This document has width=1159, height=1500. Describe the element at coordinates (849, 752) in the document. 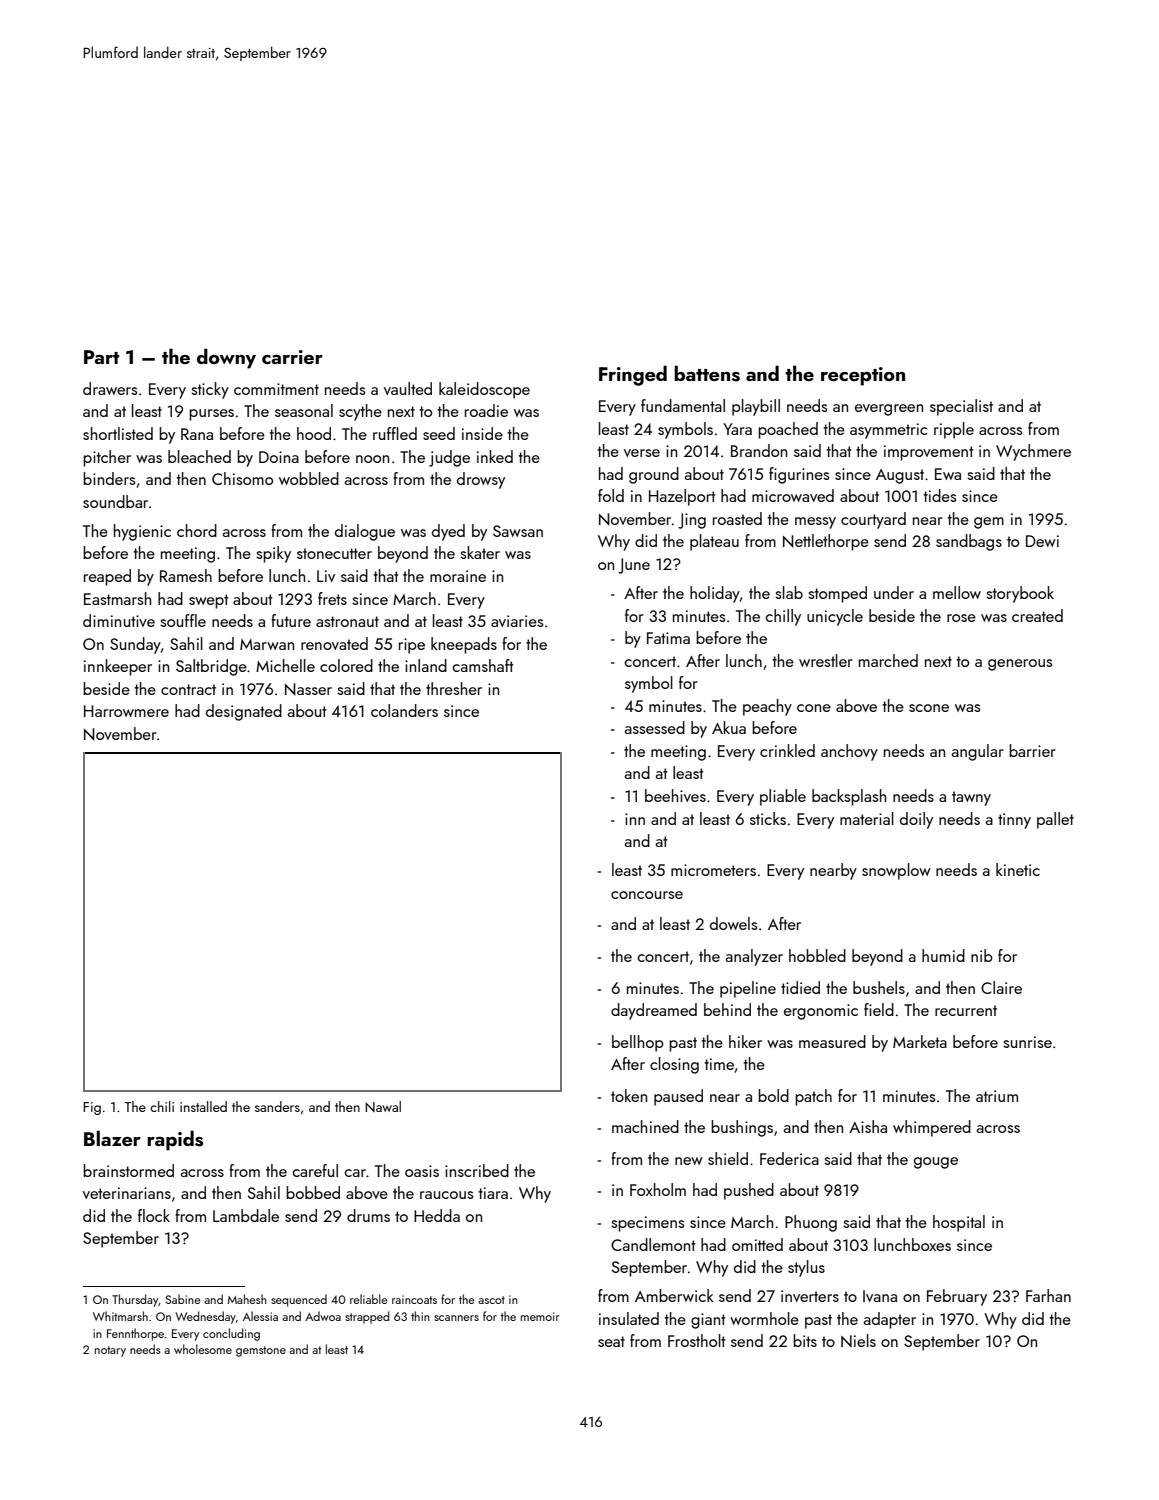

I see `anchovy` at that location.
